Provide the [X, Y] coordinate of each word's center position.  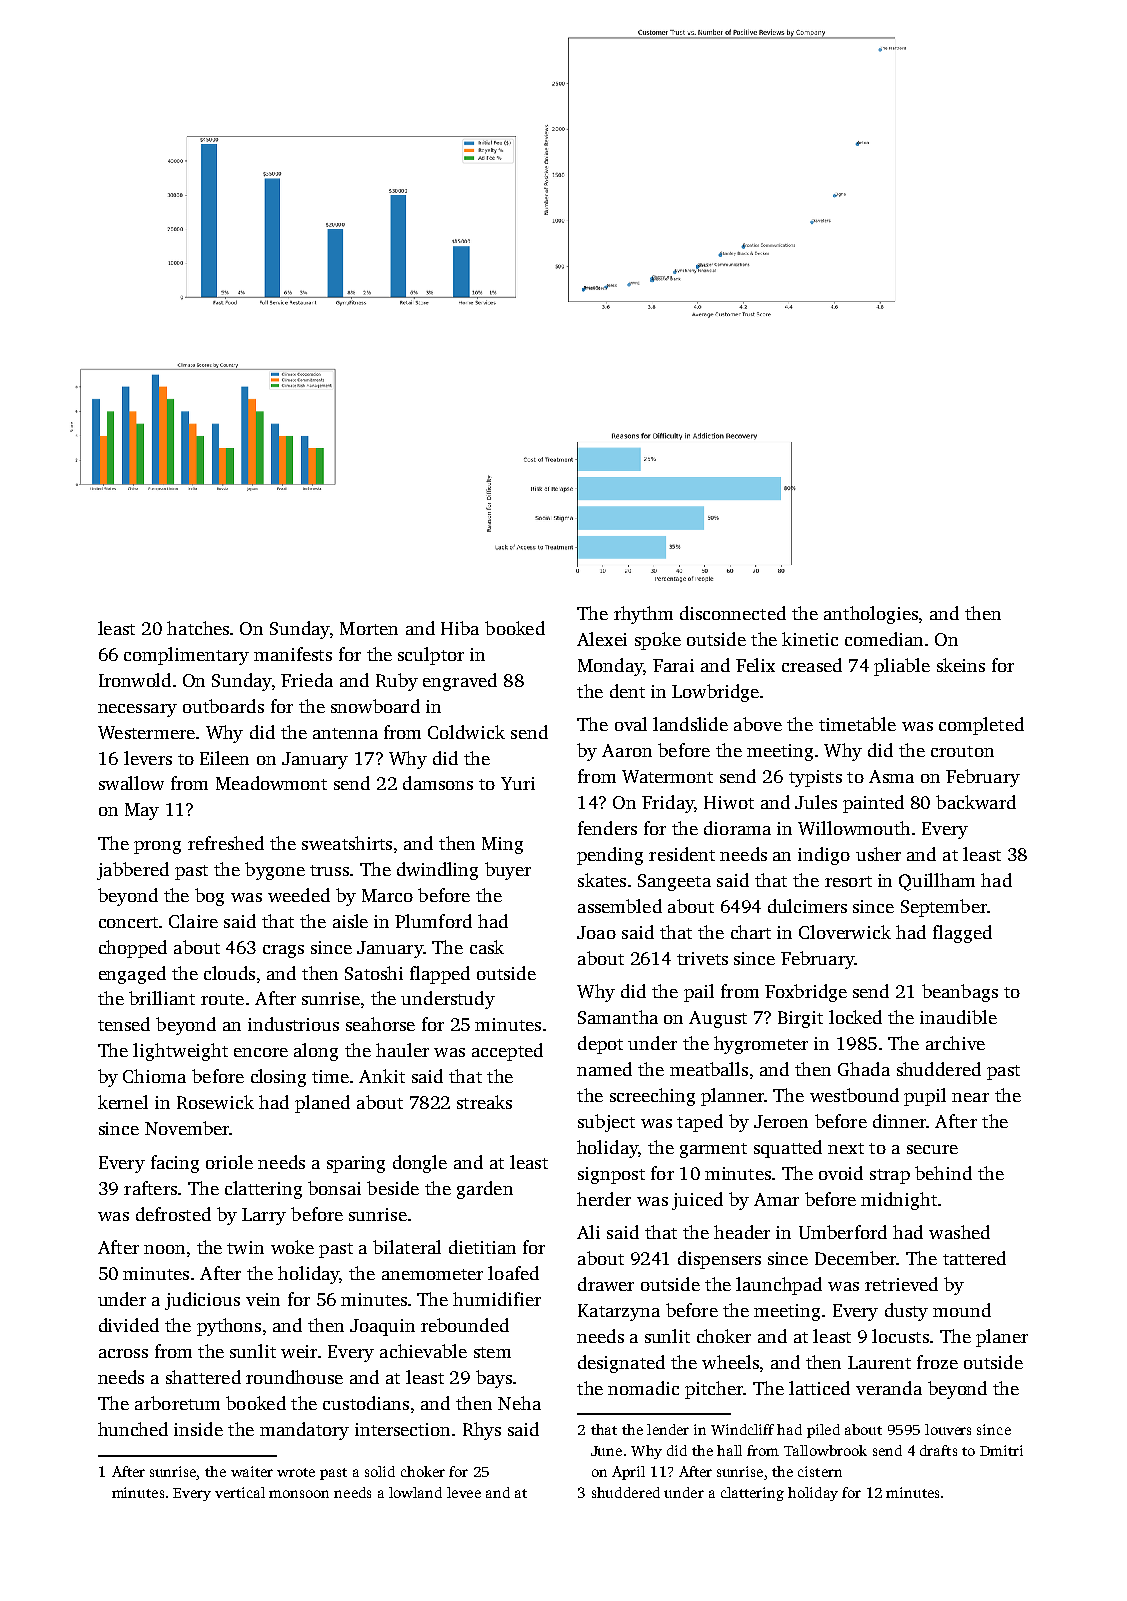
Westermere [146, 732]
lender [668, 1429]
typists [815, 778]
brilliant [162, 998]
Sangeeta [674, 882]
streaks [484, 1102]
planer [1002, 1338]
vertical [240, 1492]
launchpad [779, 1286]
